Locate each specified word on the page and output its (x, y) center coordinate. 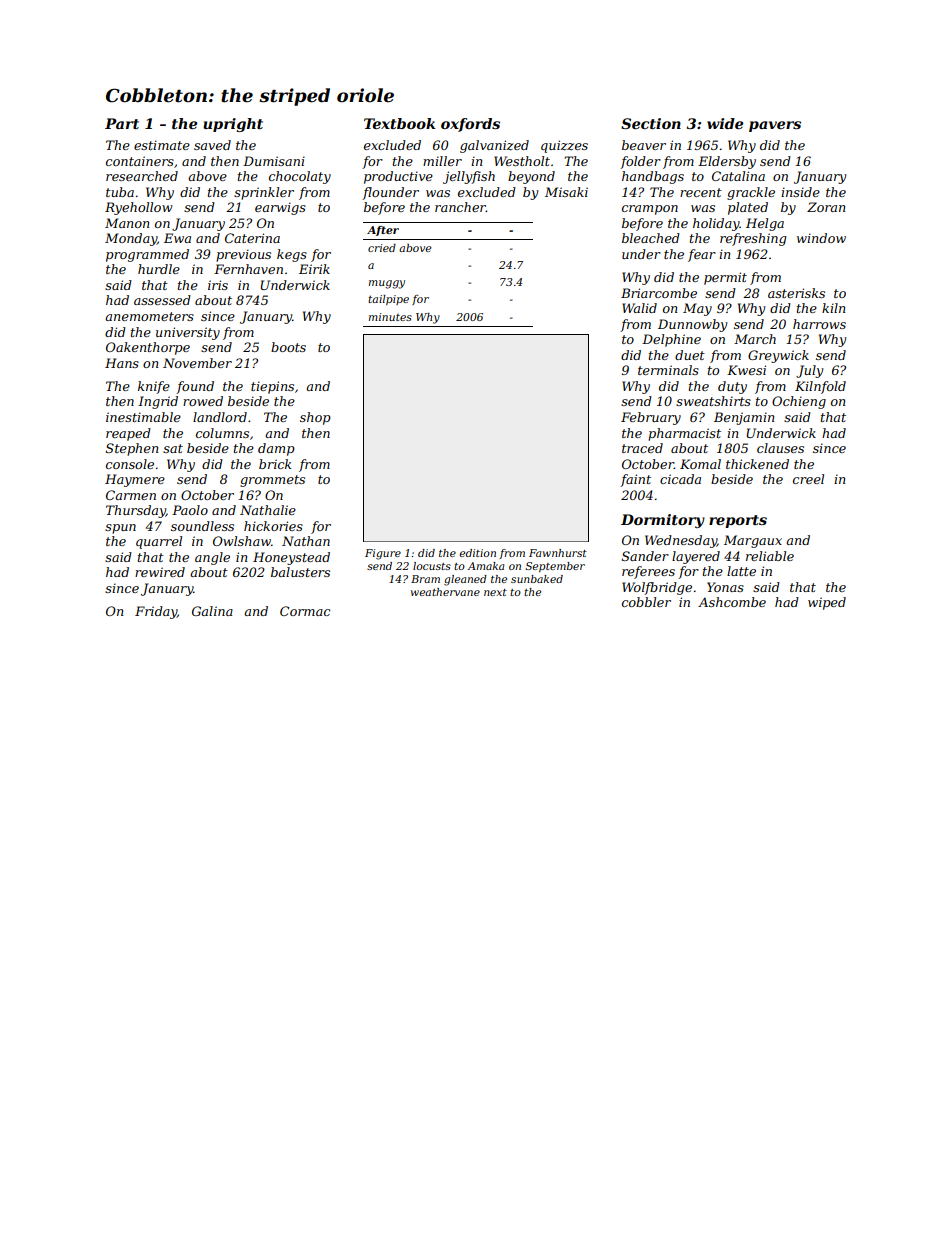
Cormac (305, 611)
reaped (128, 434)
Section (651, 123)
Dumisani (274, 161)
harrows (819, 324)
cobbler (646, 602)
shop (315, 418)
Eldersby (727, 162)
